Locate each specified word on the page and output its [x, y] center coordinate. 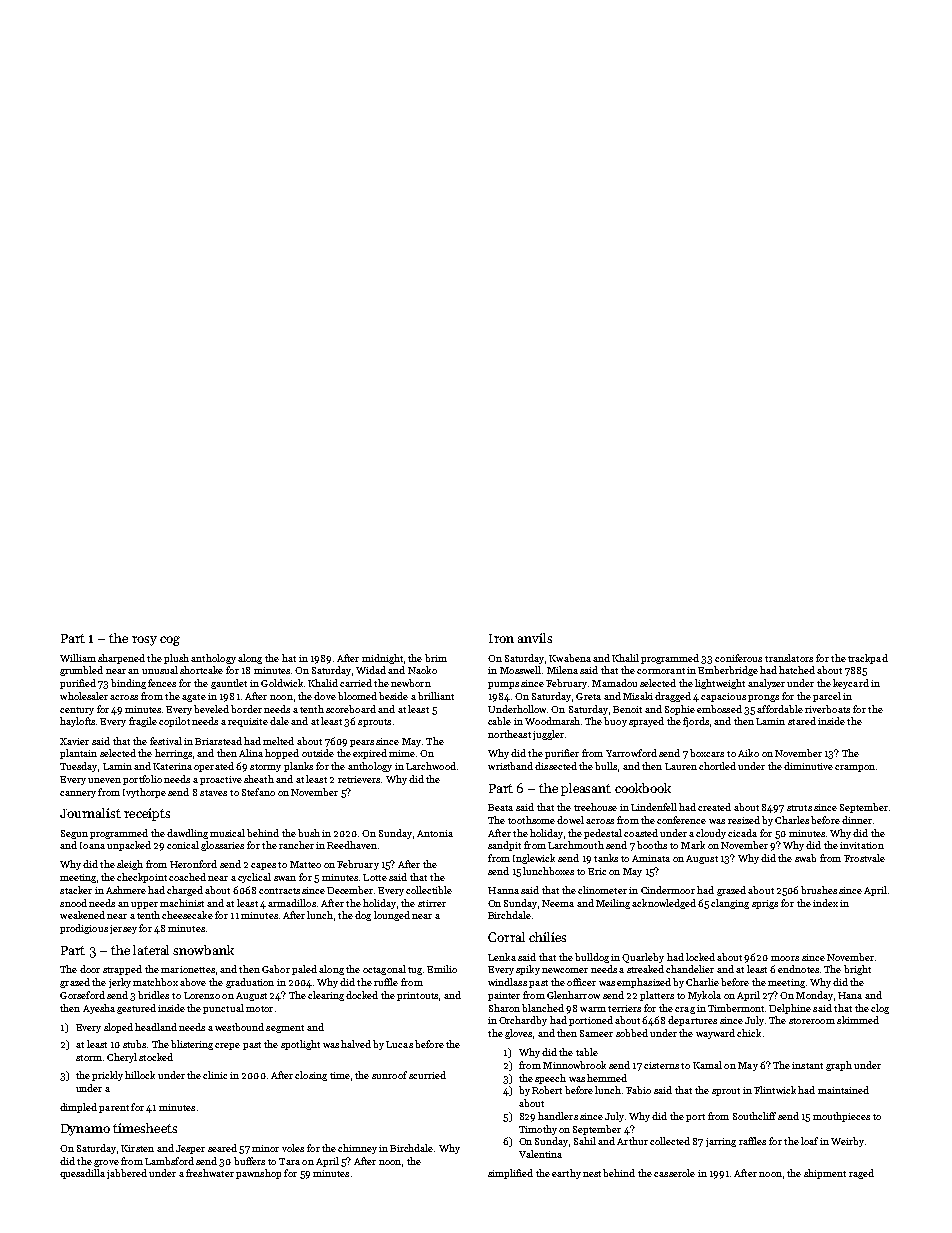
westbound [239, 1027]
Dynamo [85, 1130]
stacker [76, 890]
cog [170, 641]
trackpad [868, 659]
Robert [547, 1090]
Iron [501, 638]
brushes [819, 890]
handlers [558, 1116]
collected [670, 1141]
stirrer [432, 903]
